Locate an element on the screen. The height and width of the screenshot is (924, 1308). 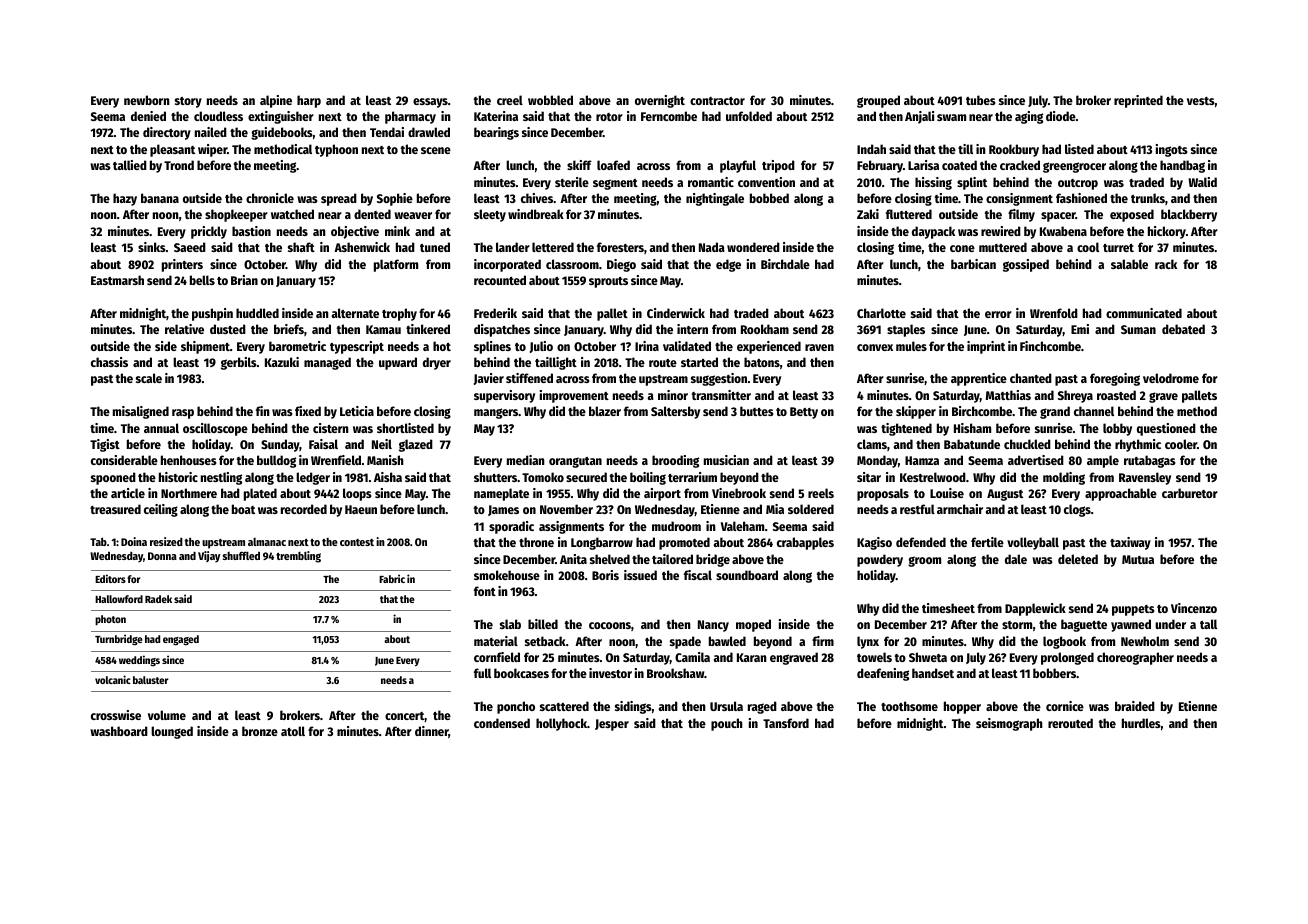
airport is located at coordinates (662, 494).
